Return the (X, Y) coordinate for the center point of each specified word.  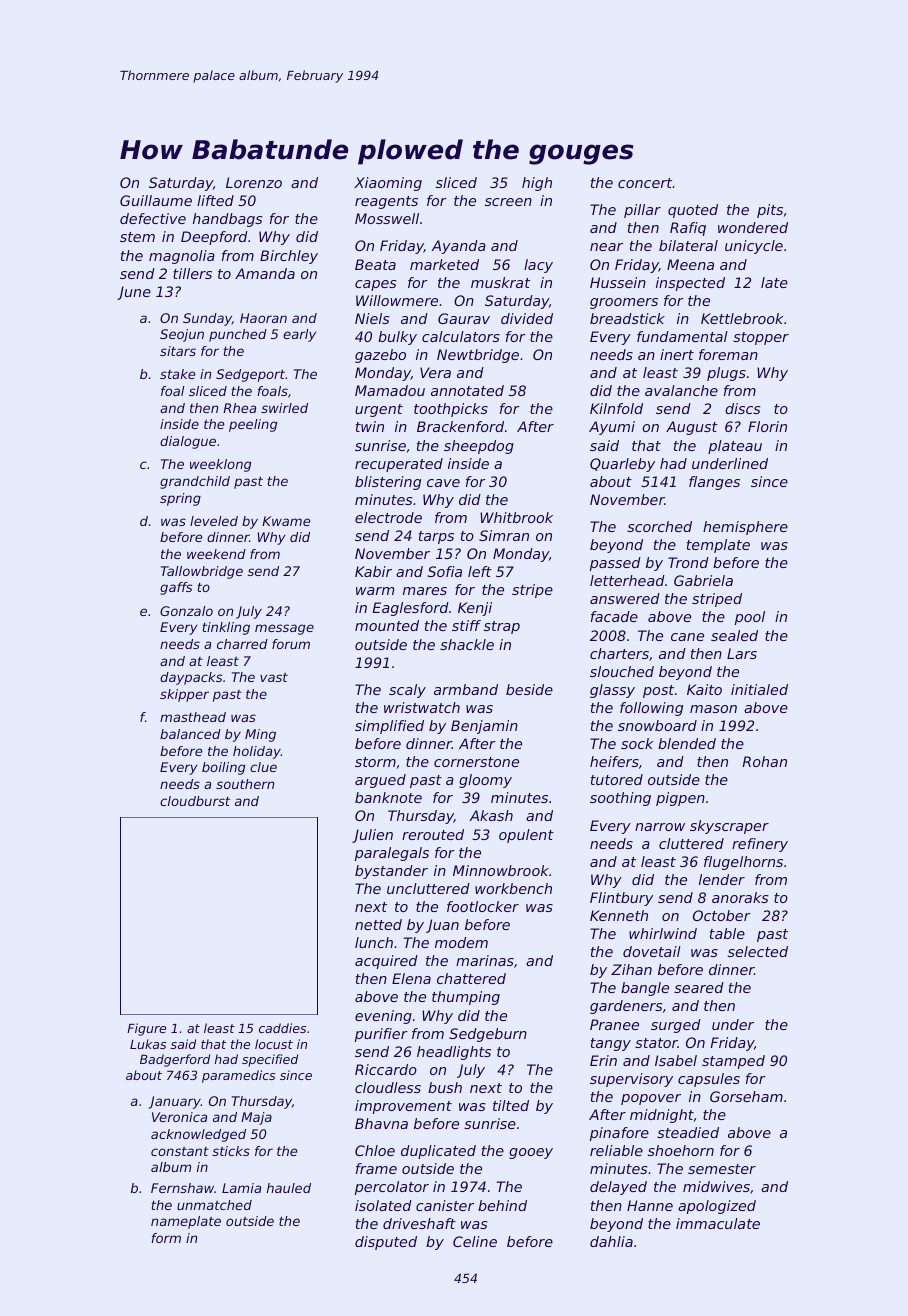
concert (645, 183)
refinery (760, 845)
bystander (391, 872)
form (166, 1238)
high (537, 184)
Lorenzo (254, 182)
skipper (184, 695)
